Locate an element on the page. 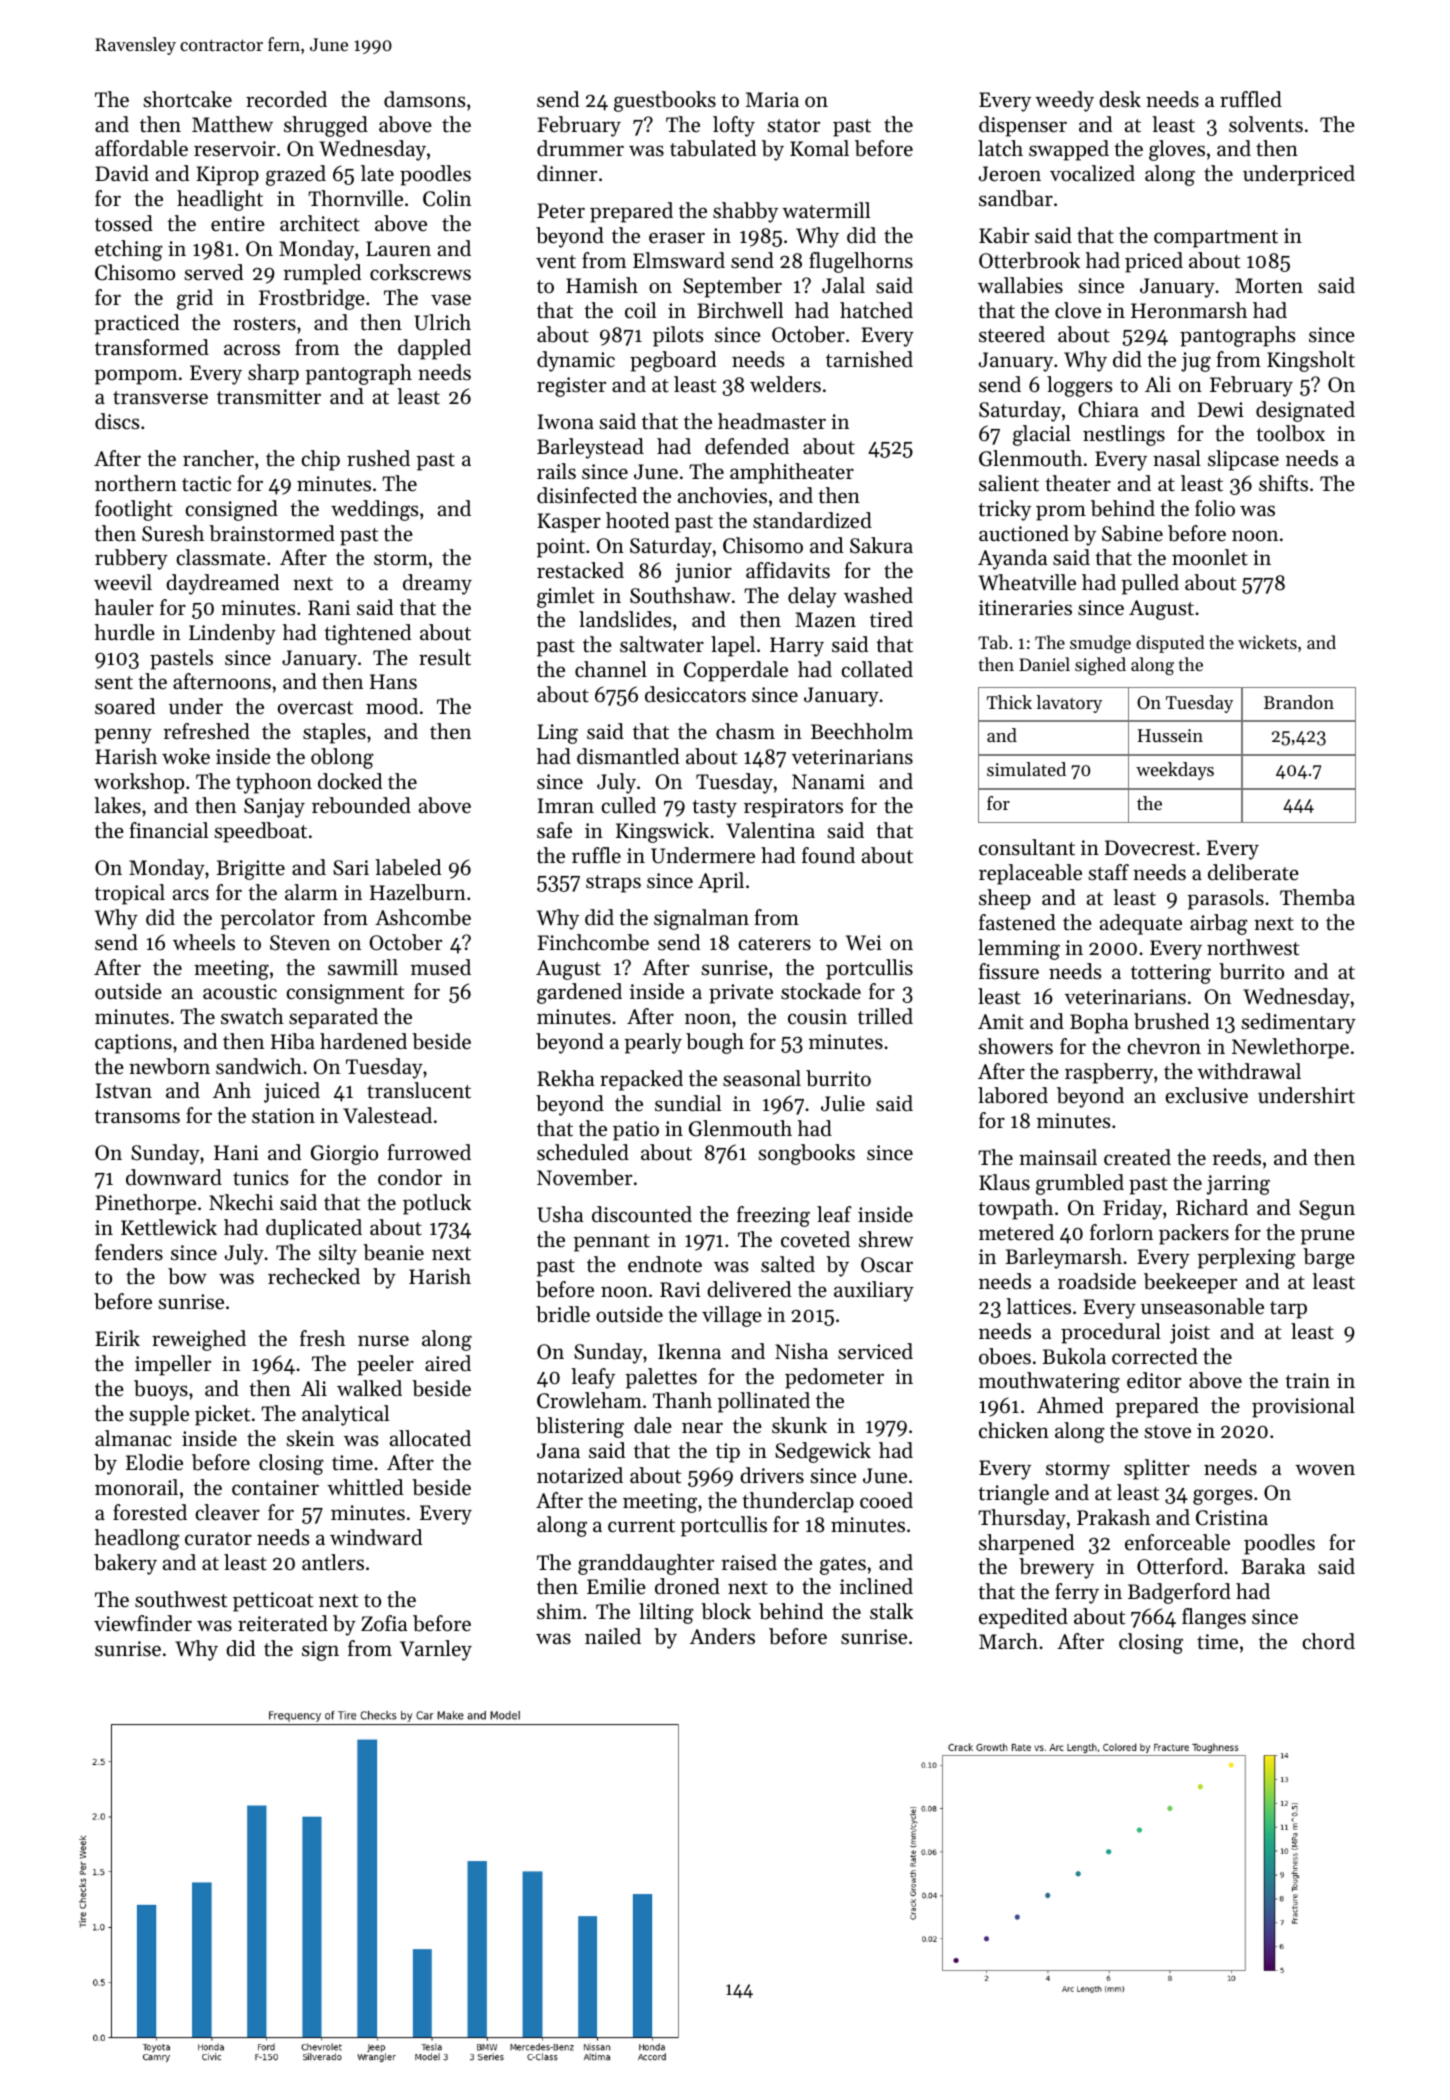  damsons is located at coordinates (424, 99).
